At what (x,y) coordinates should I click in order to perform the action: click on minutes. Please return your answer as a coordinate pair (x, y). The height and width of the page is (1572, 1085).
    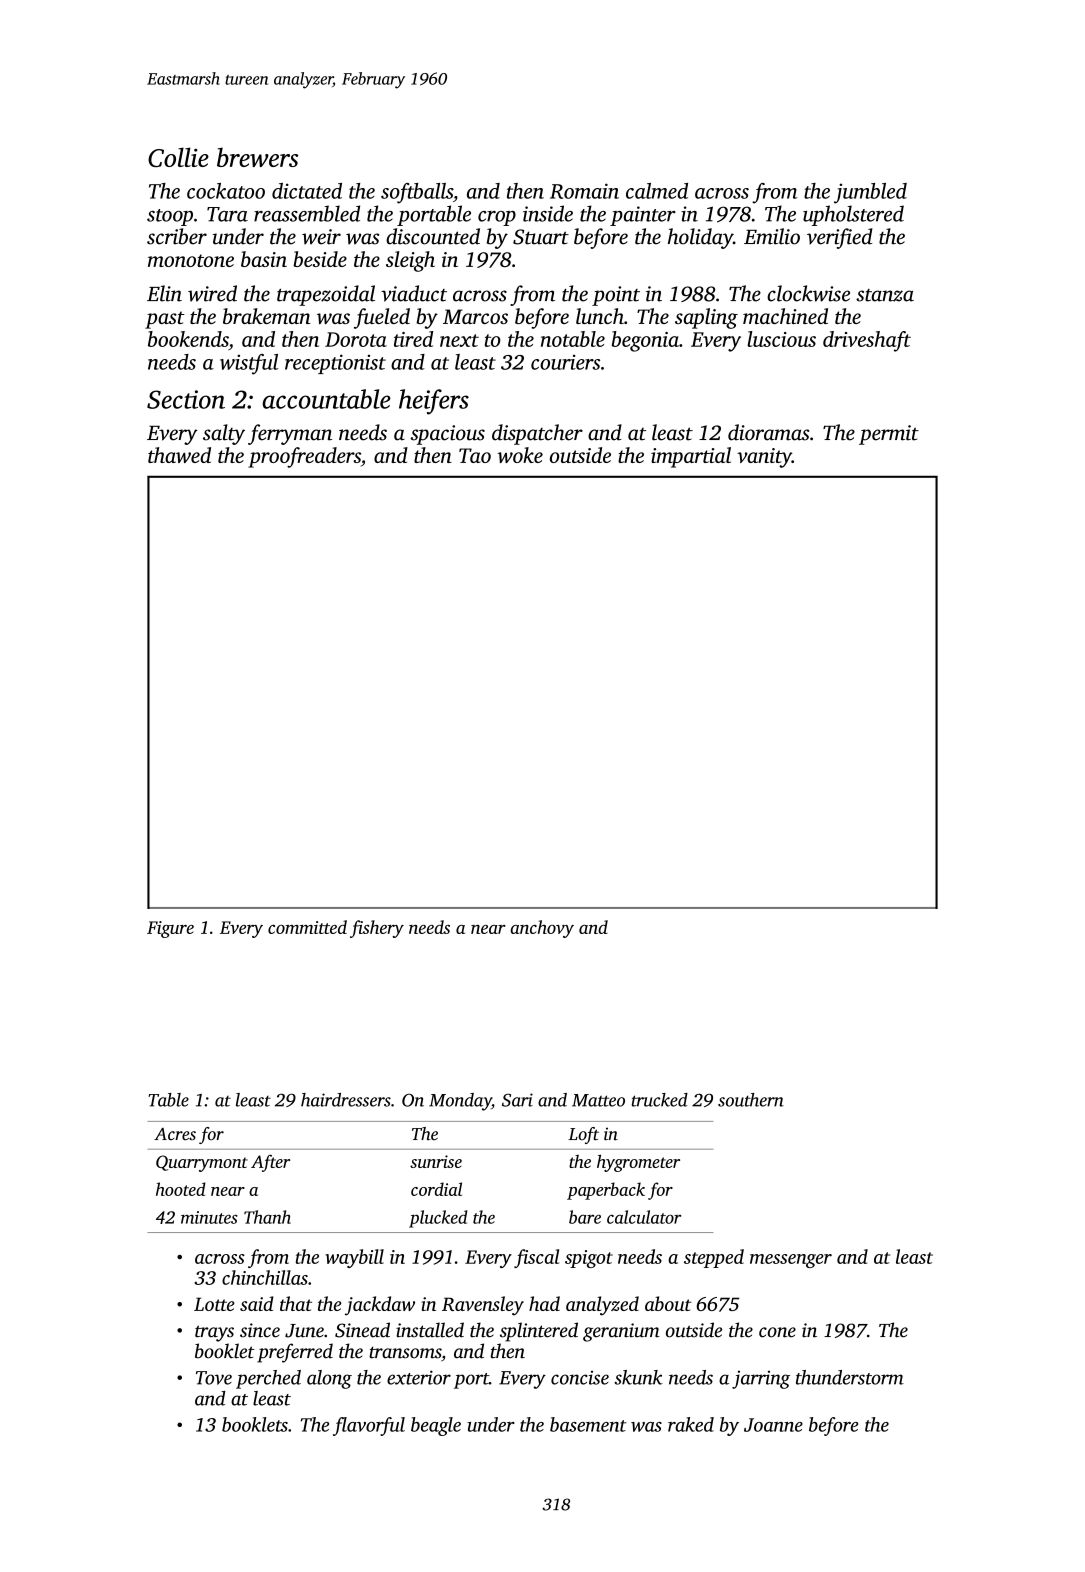
    Looking at the image, I should click on (209, 1217).
